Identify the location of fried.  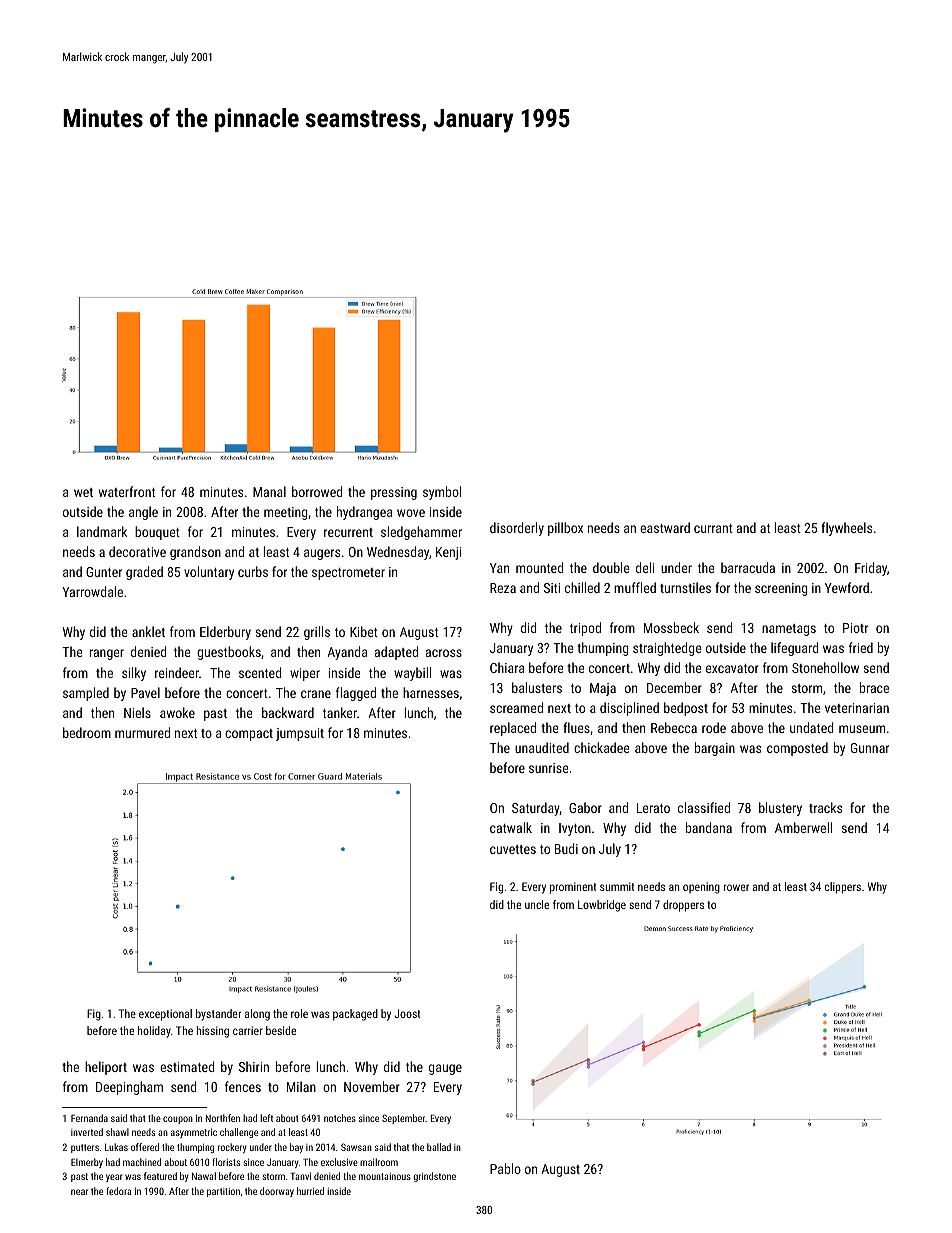
(861, 647).
